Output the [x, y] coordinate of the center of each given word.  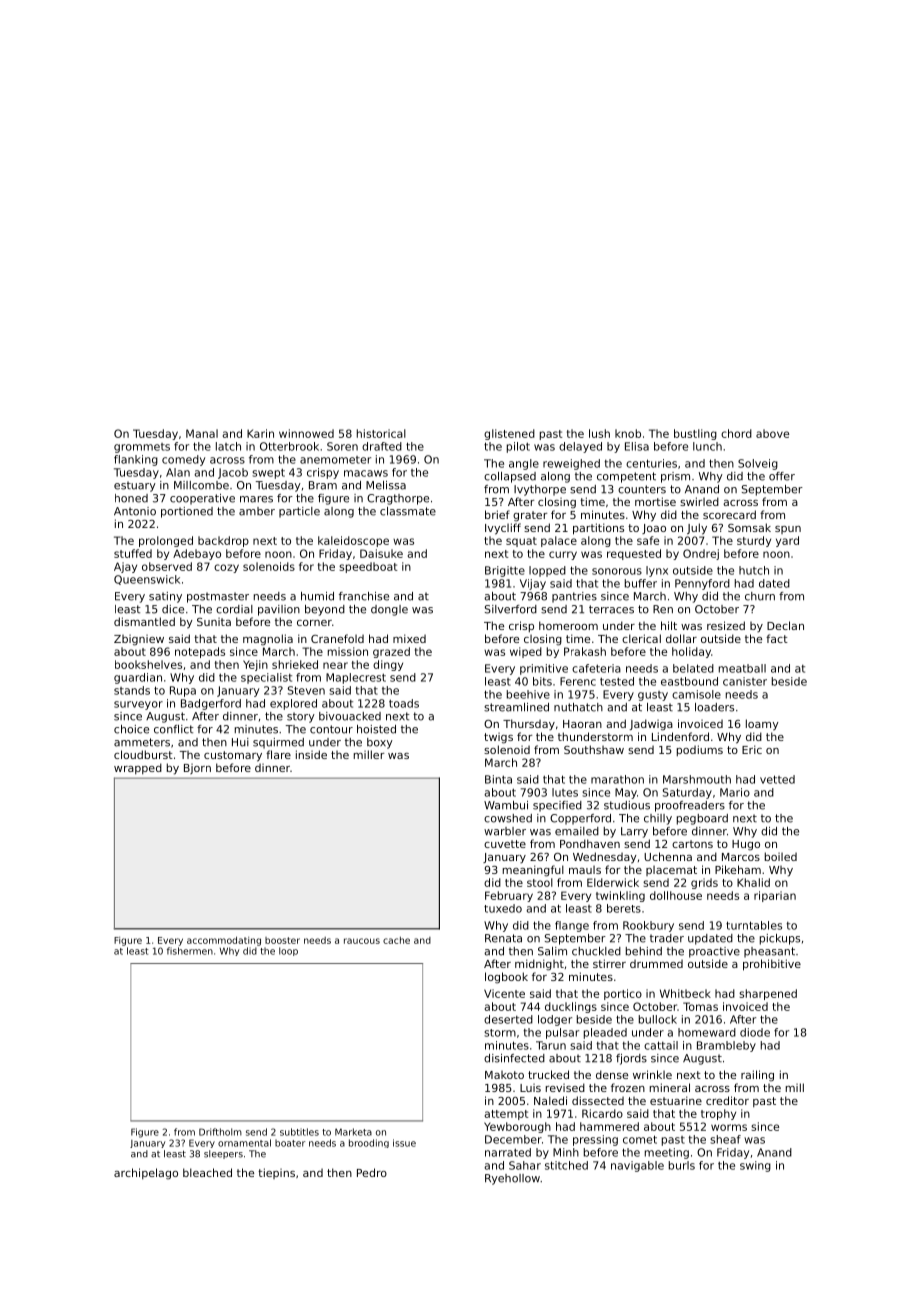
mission [348, 651]
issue [404, 1143]
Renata [503, 938]
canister [745, 681]
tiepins [276, 1173]
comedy [183, 460]
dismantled [144, 621]
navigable [637, 1166]
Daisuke [381, 553]
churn [760, 596]
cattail [661, 1045]
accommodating [224, 941]
